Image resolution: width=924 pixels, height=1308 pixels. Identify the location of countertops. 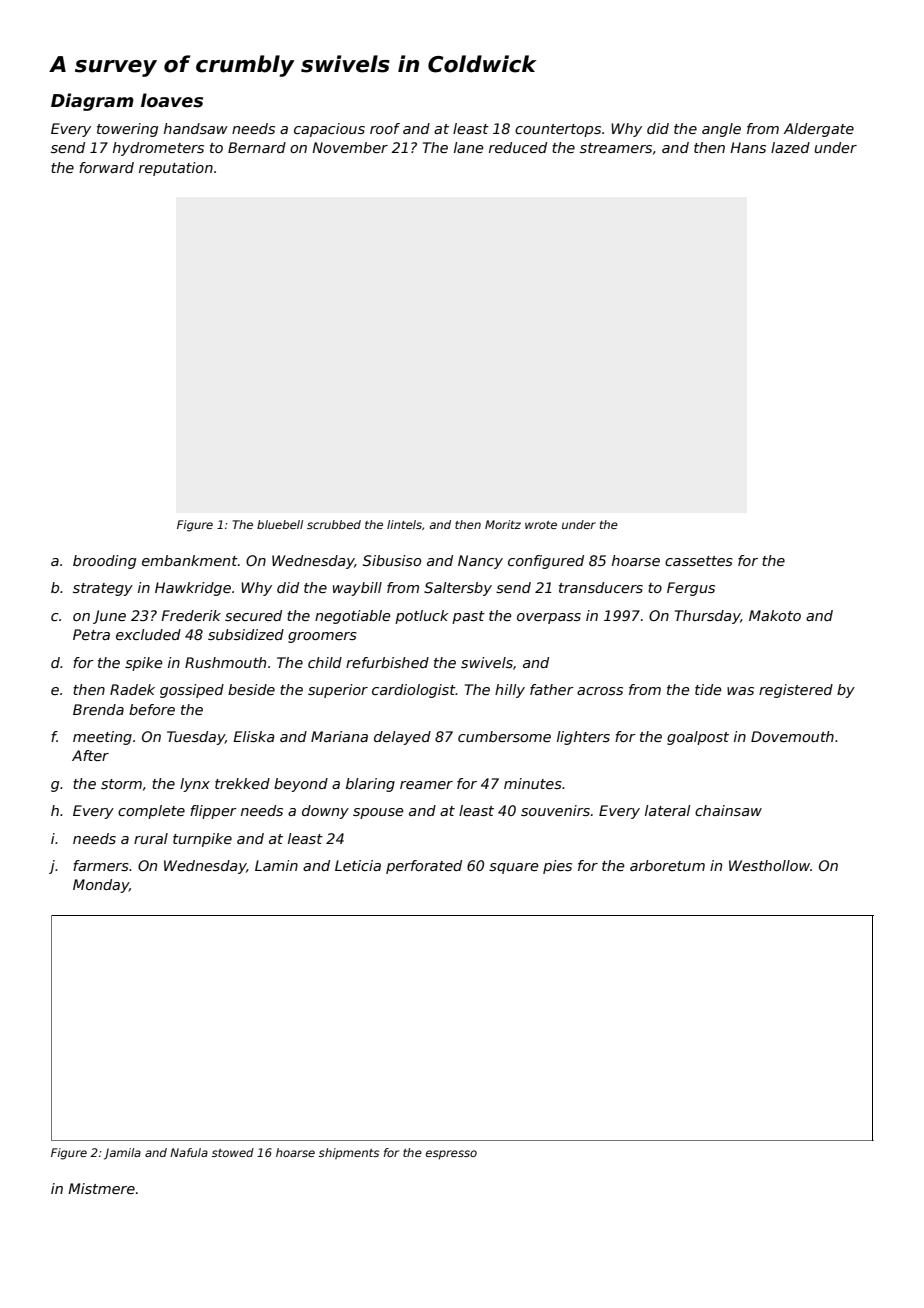
(558, 130).
